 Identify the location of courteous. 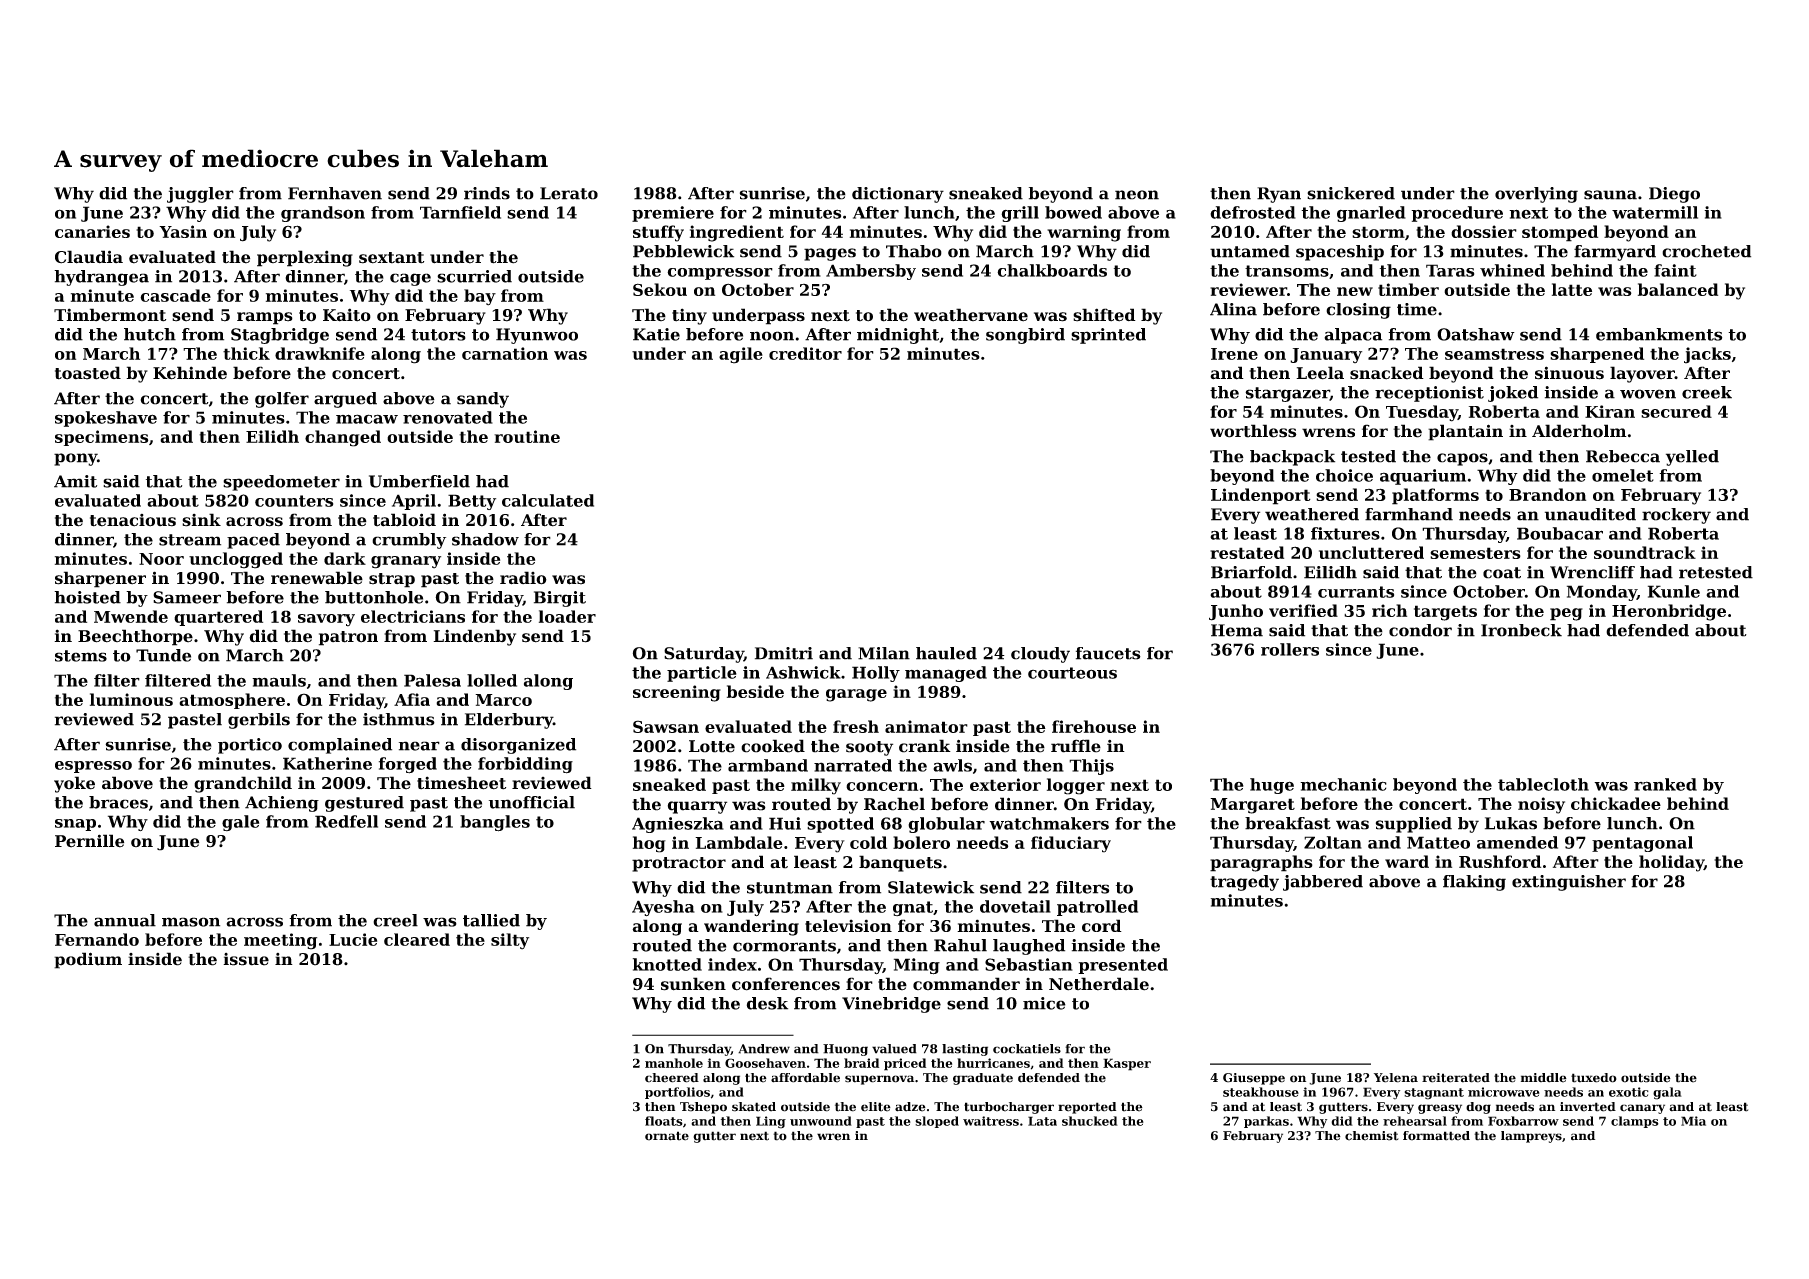
(1072, 673).
